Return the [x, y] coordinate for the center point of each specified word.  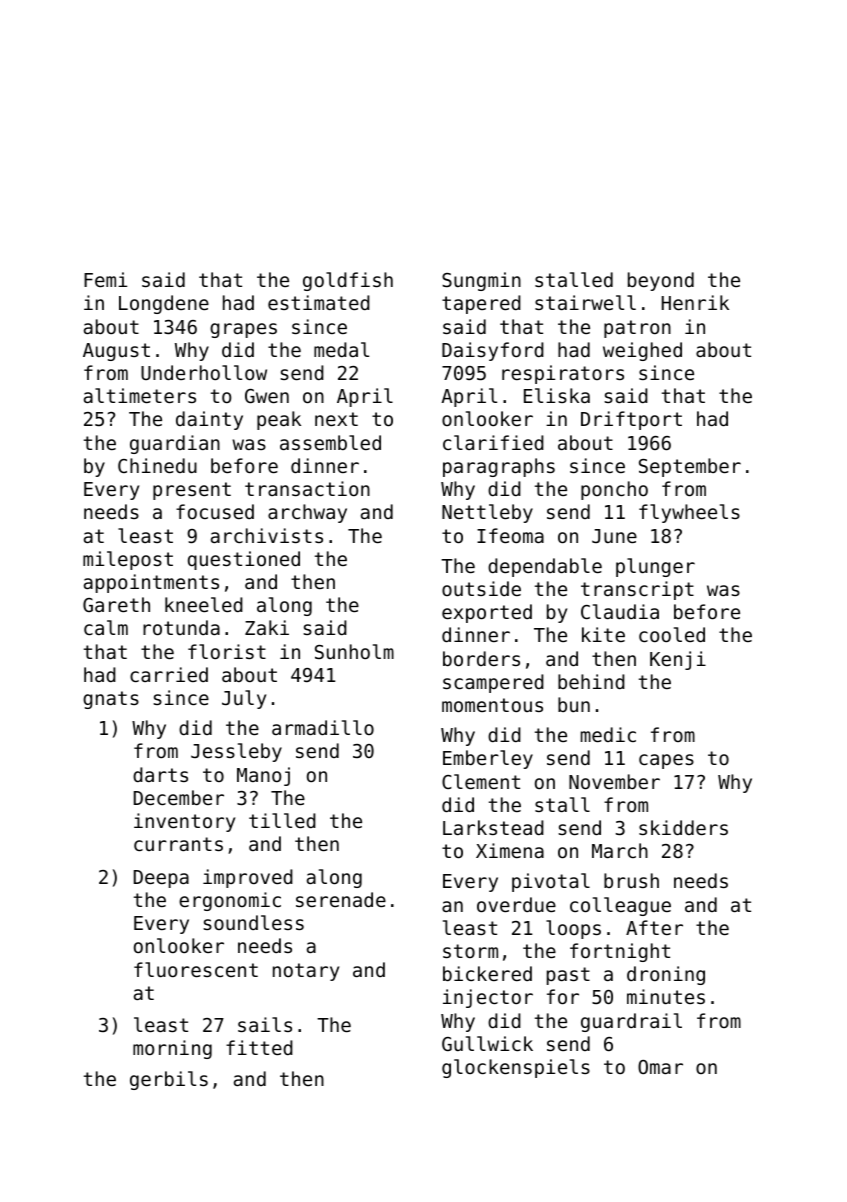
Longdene [164, 304]
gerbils [169, 1080]
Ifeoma [510, 535]
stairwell [585, 302]
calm [106, 627]
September [690, 467]
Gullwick [487, 1043]
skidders [683, 827]
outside [481, 588]
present [192, 491]
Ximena [510, 850]
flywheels [689, 513]
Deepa [161, 879]
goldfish [348, 281]
